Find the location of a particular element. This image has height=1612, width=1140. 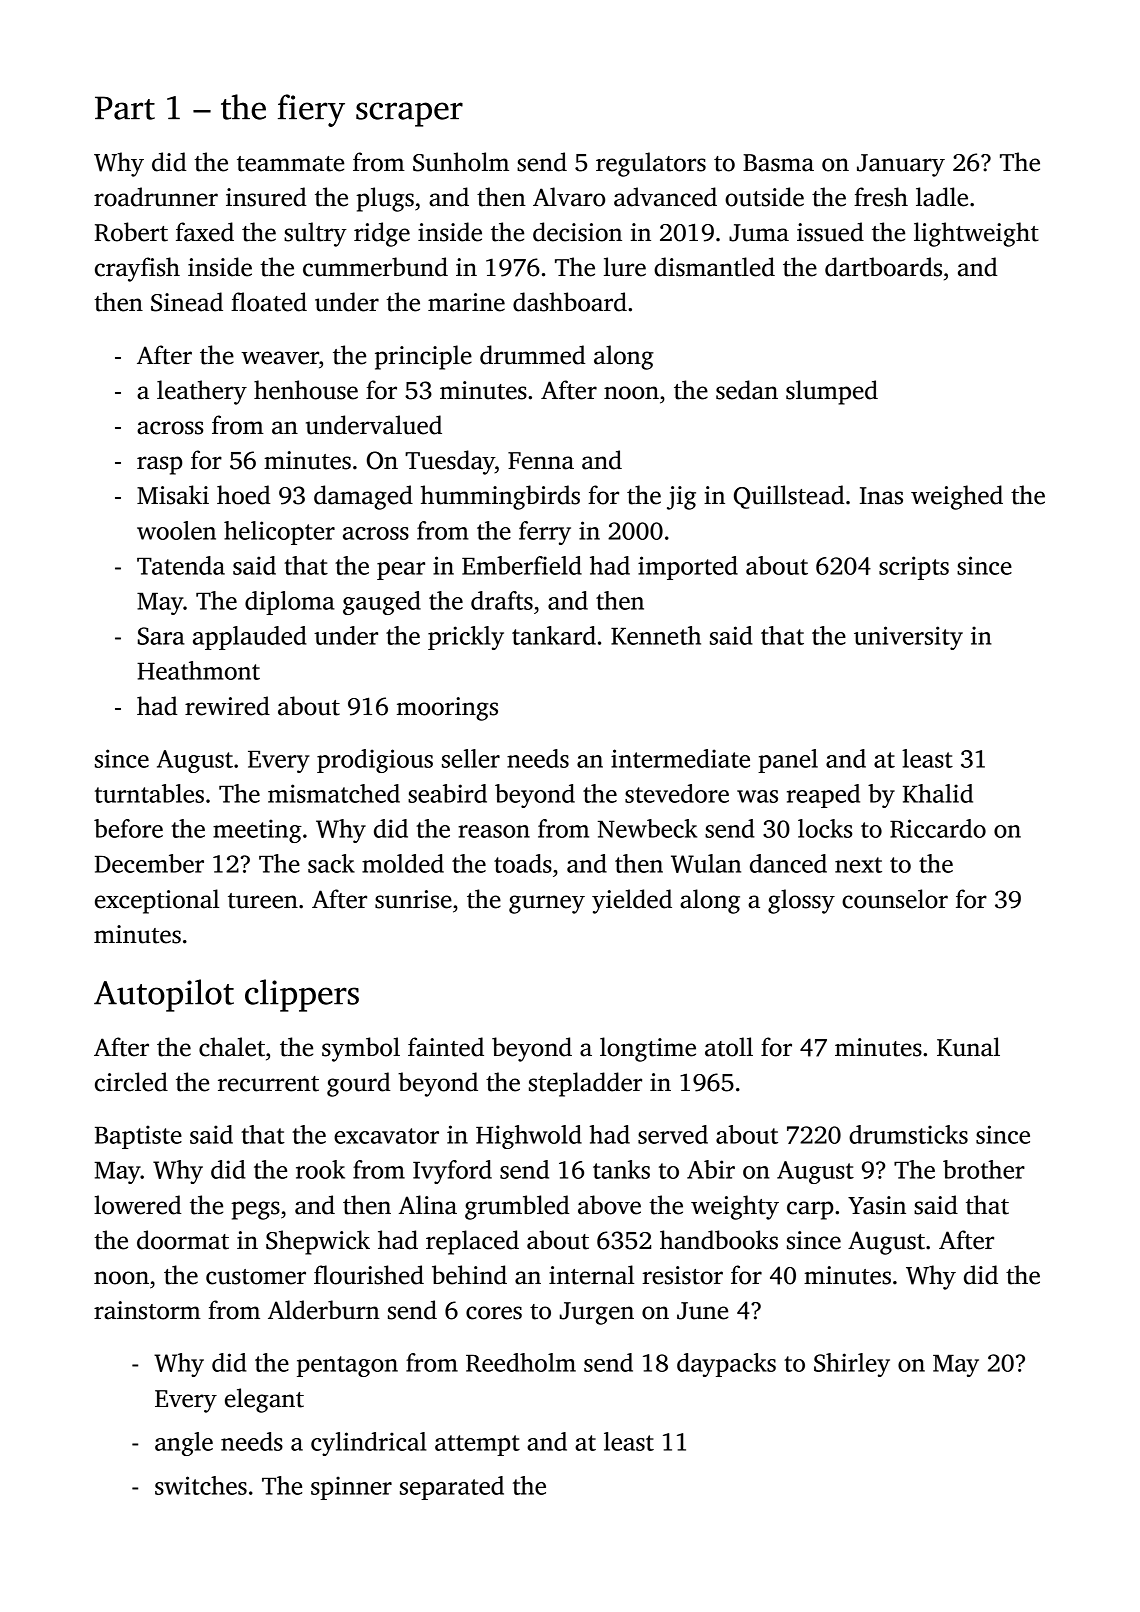

spinner is located at coordinates (351, 1488).
